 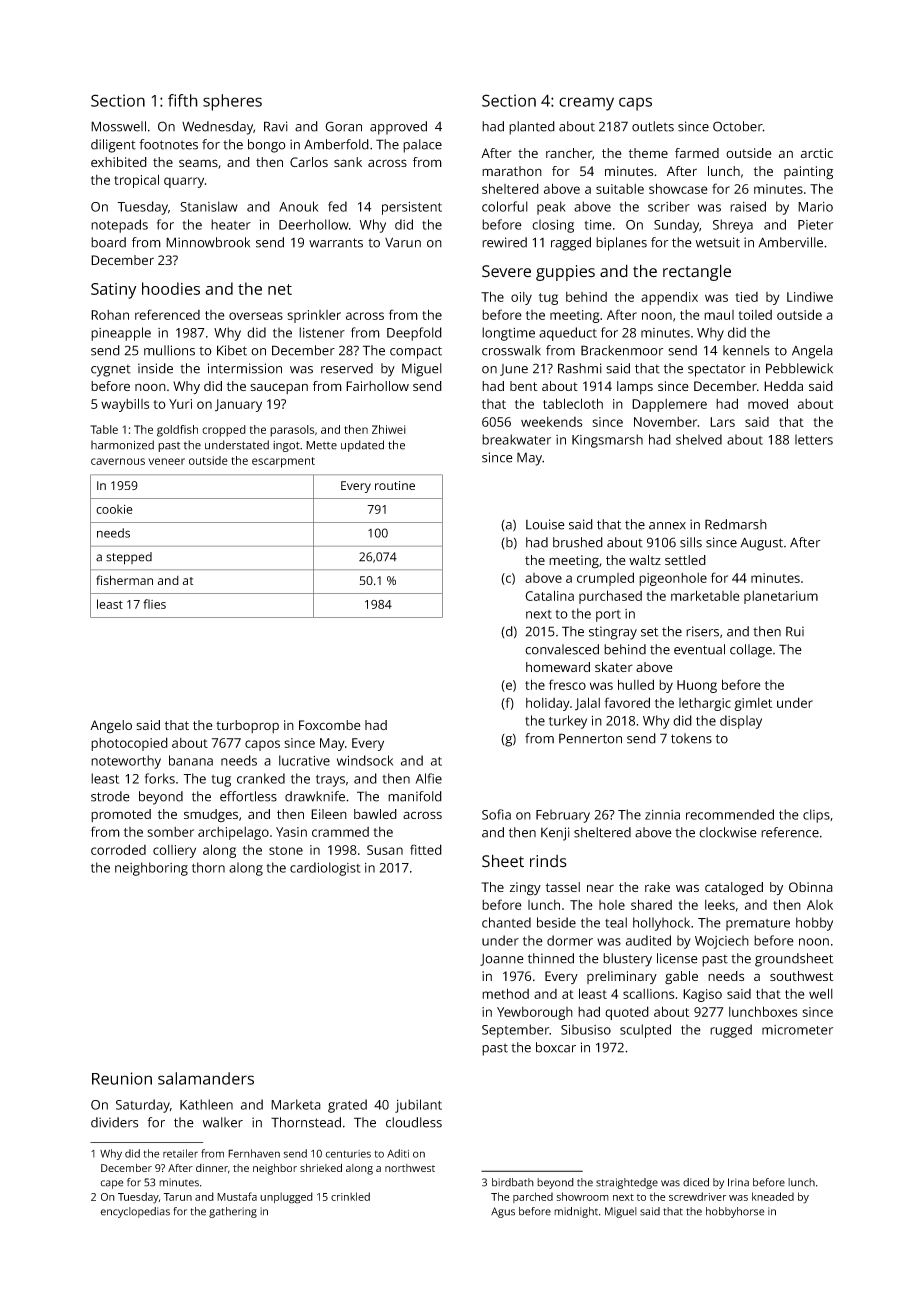 What do you see at coordinates (741, 722) in the screenshot?
I see `display` at bounding box center [741, 722].
